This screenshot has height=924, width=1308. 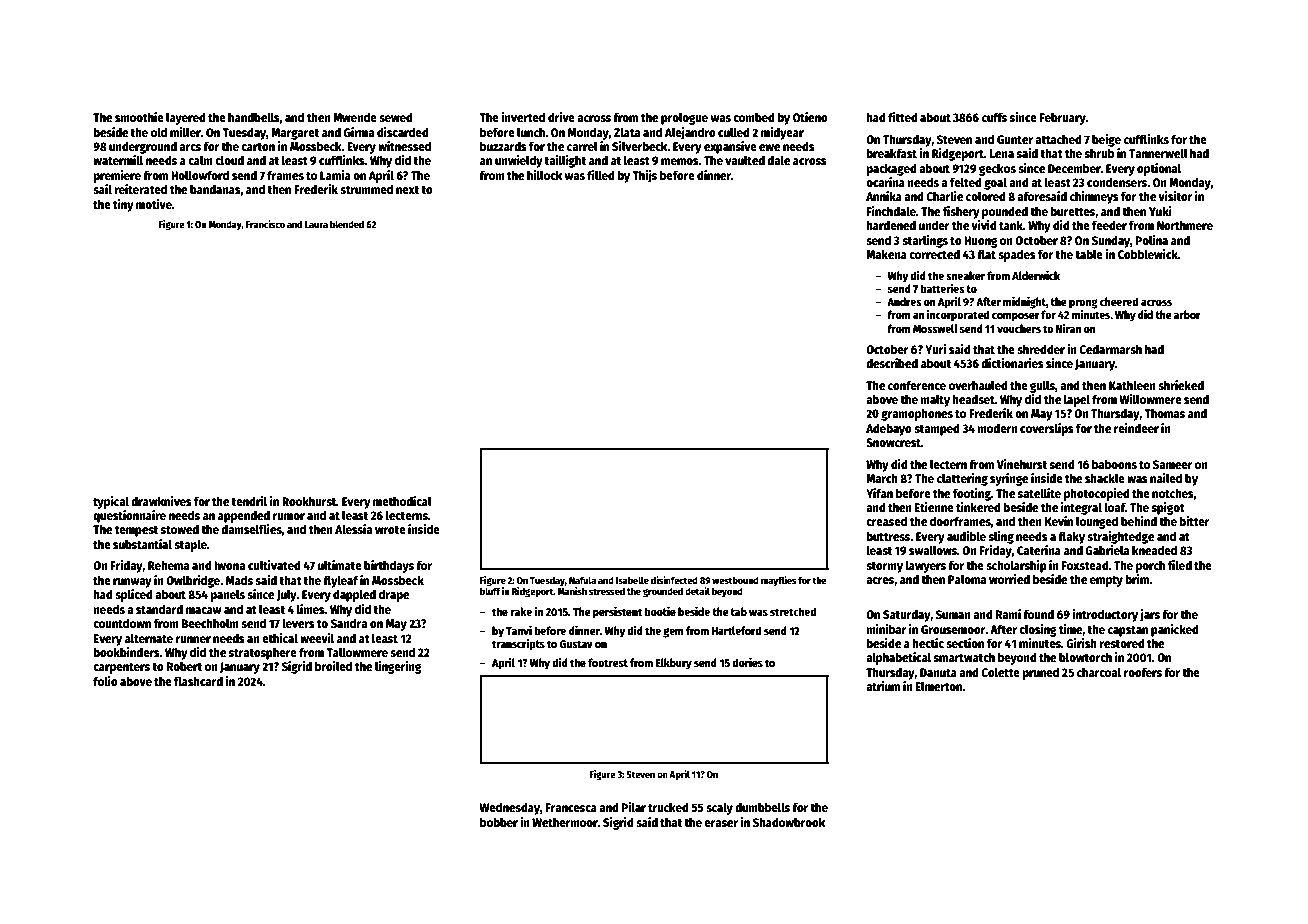 What do you see at coordinates (142, 544) in the screenshot?
I see `substantial` at bounding box center [142, 544].
